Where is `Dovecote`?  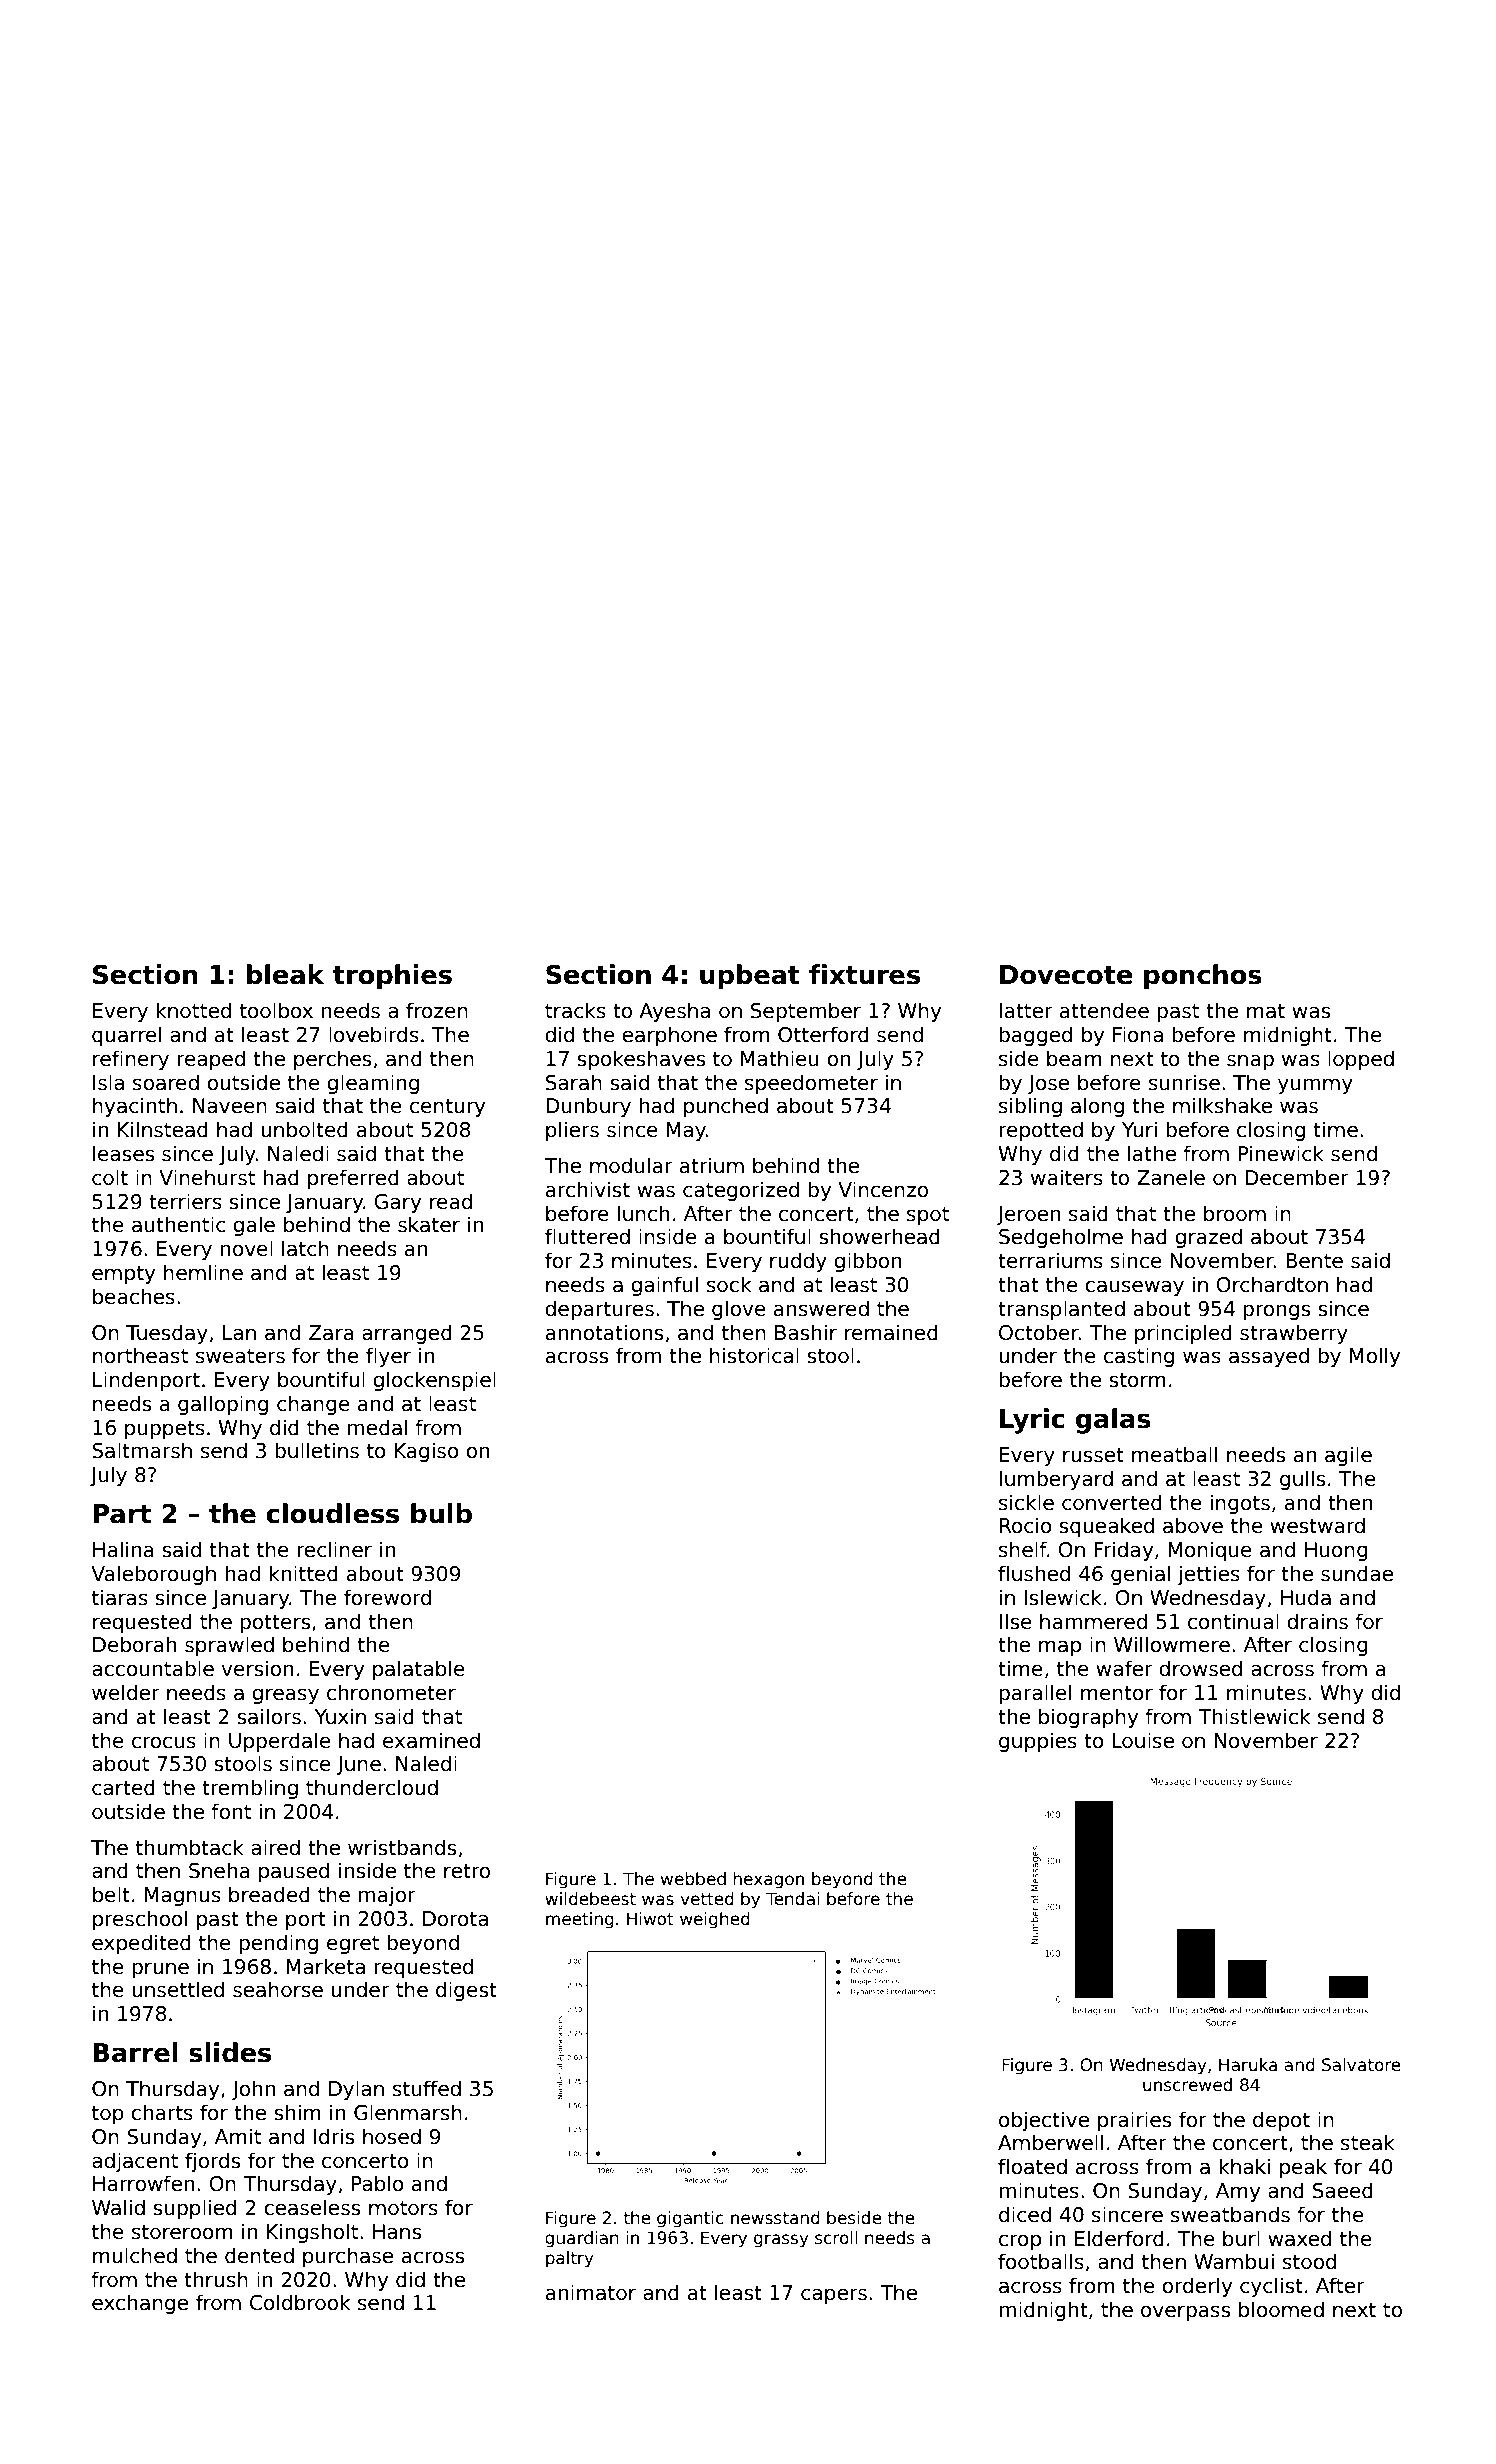
Dovecote is located at coordinates (1066, 975).
